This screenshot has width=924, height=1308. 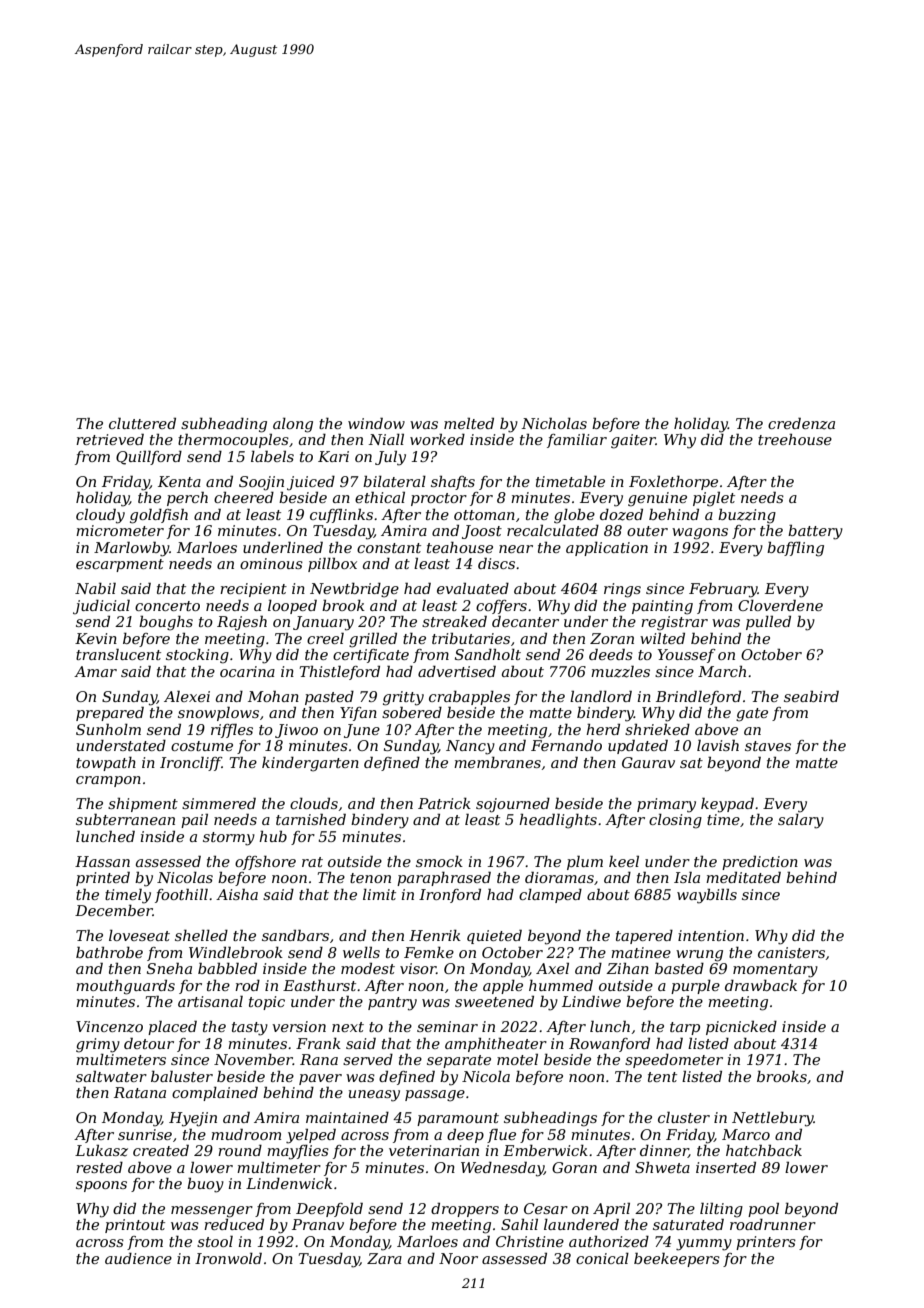 I want to click on thermocouples, so click(x=233, y=440).
